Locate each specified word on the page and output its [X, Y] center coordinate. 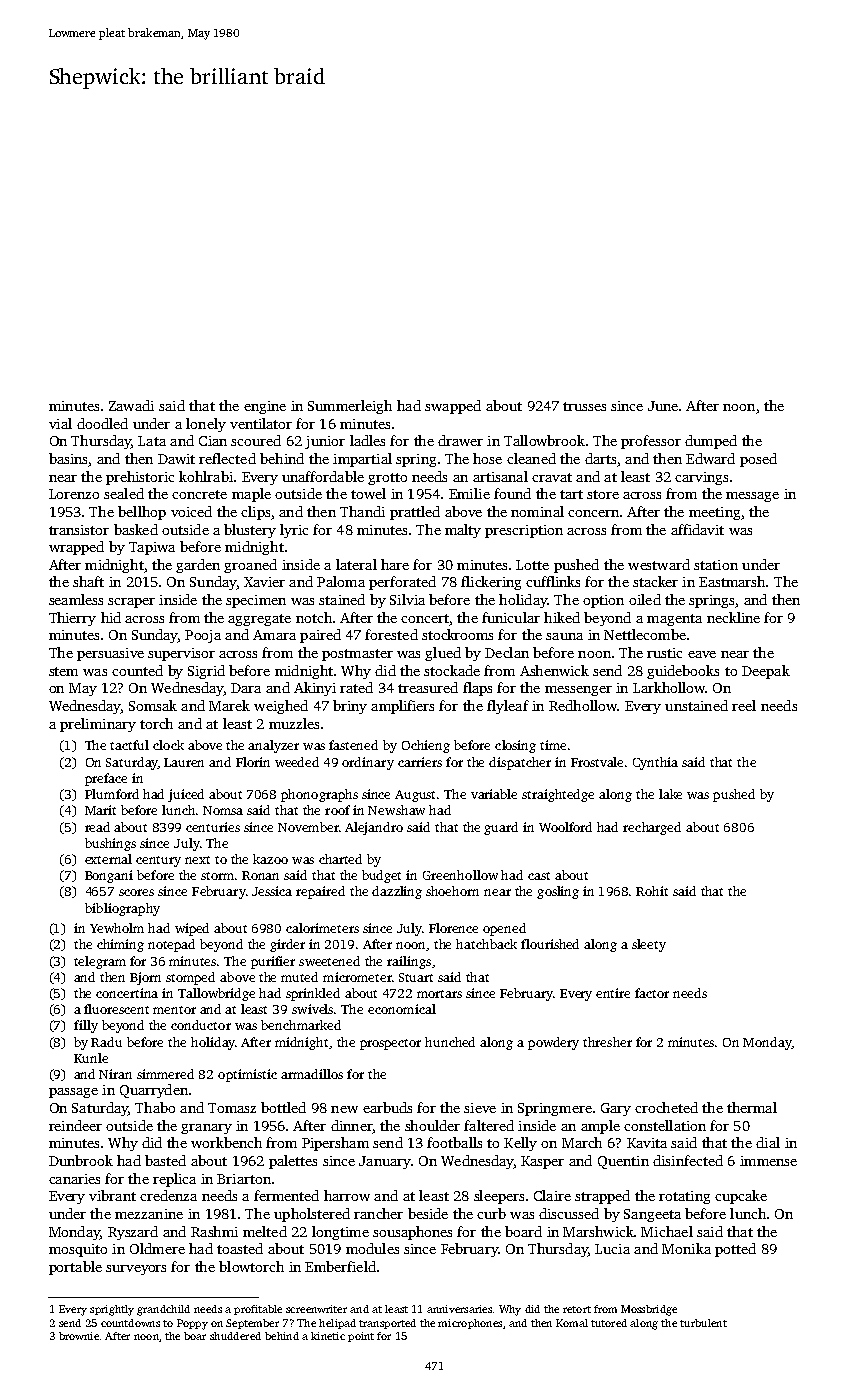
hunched [450, 1042]
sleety [649, 945]
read [97, 827]
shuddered [235, 1336]
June [663, 406]
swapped [453, 407]
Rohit [652, 891]
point [361, 1337]
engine [265, 407]
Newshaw [396, 810]
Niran [115, 1074]
